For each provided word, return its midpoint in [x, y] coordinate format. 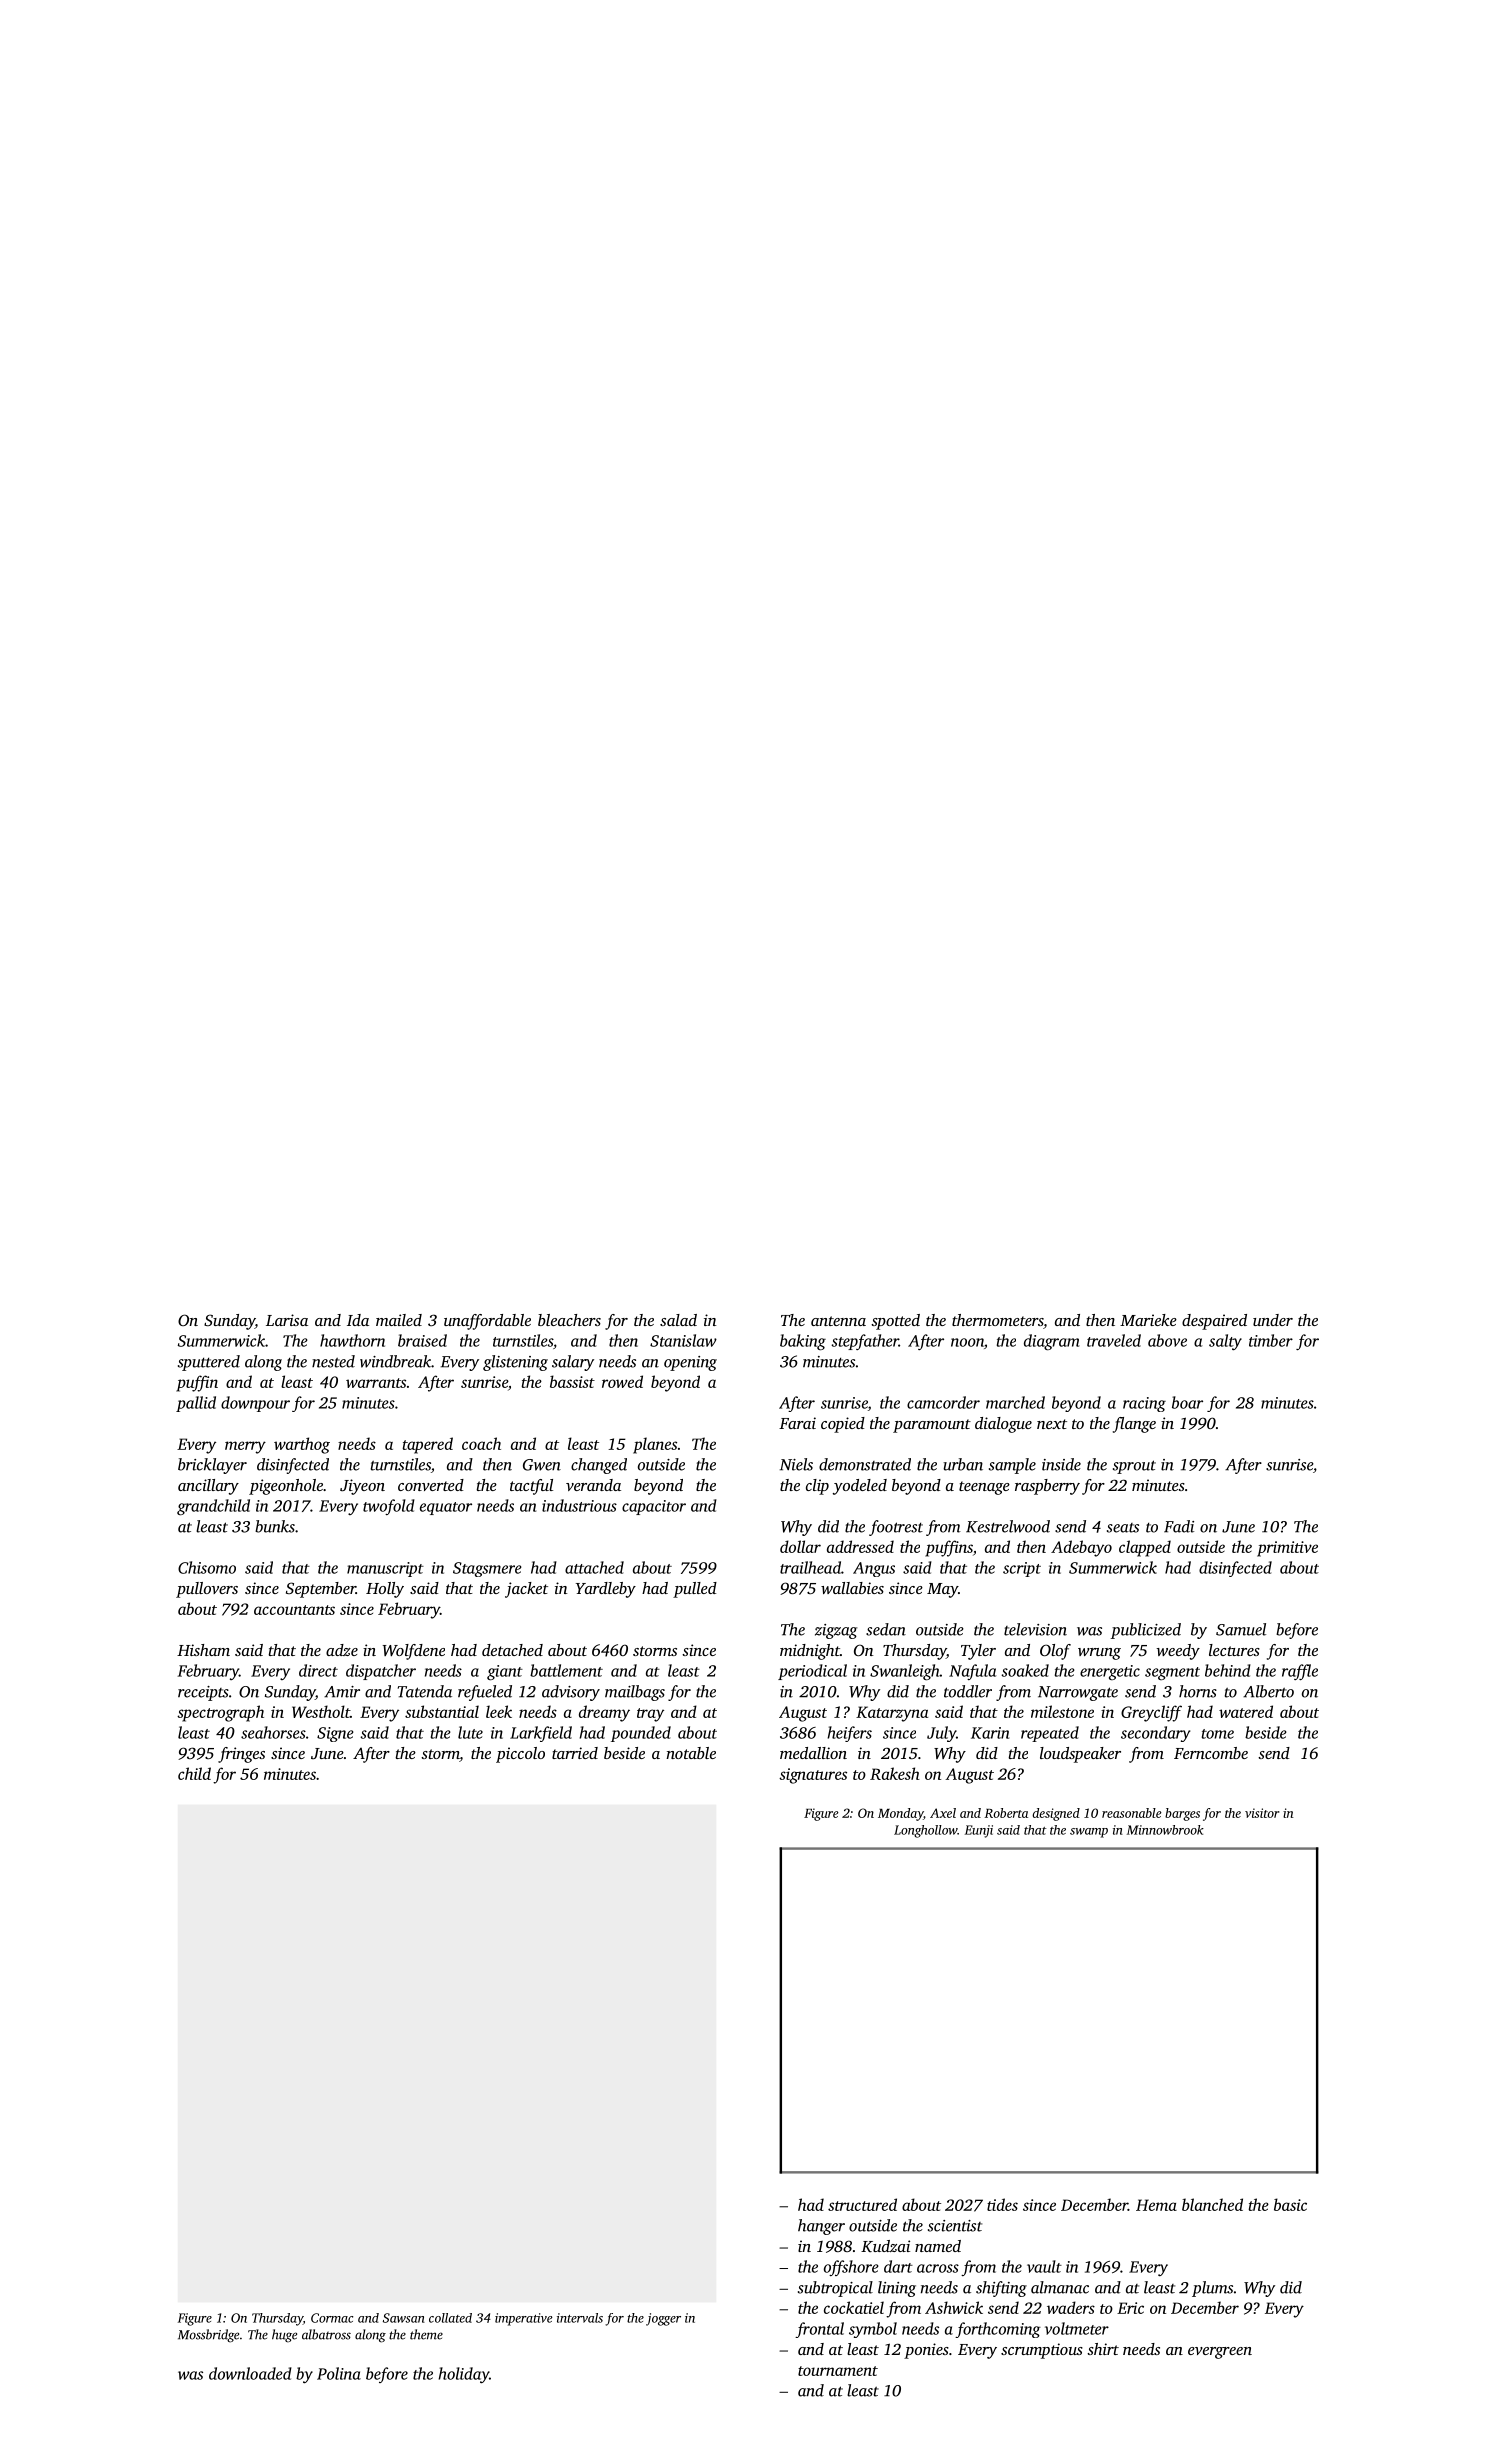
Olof [1055, 1652]
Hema [1156, 2205]
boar [1187, 1402]
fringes [241, 1755]
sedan [886, 1629]
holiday [463, 2375]
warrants [376, 1383]
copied [843, 1425]
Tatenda [425, 1691]
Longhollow [925, 1831]
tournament [838, 2371]
